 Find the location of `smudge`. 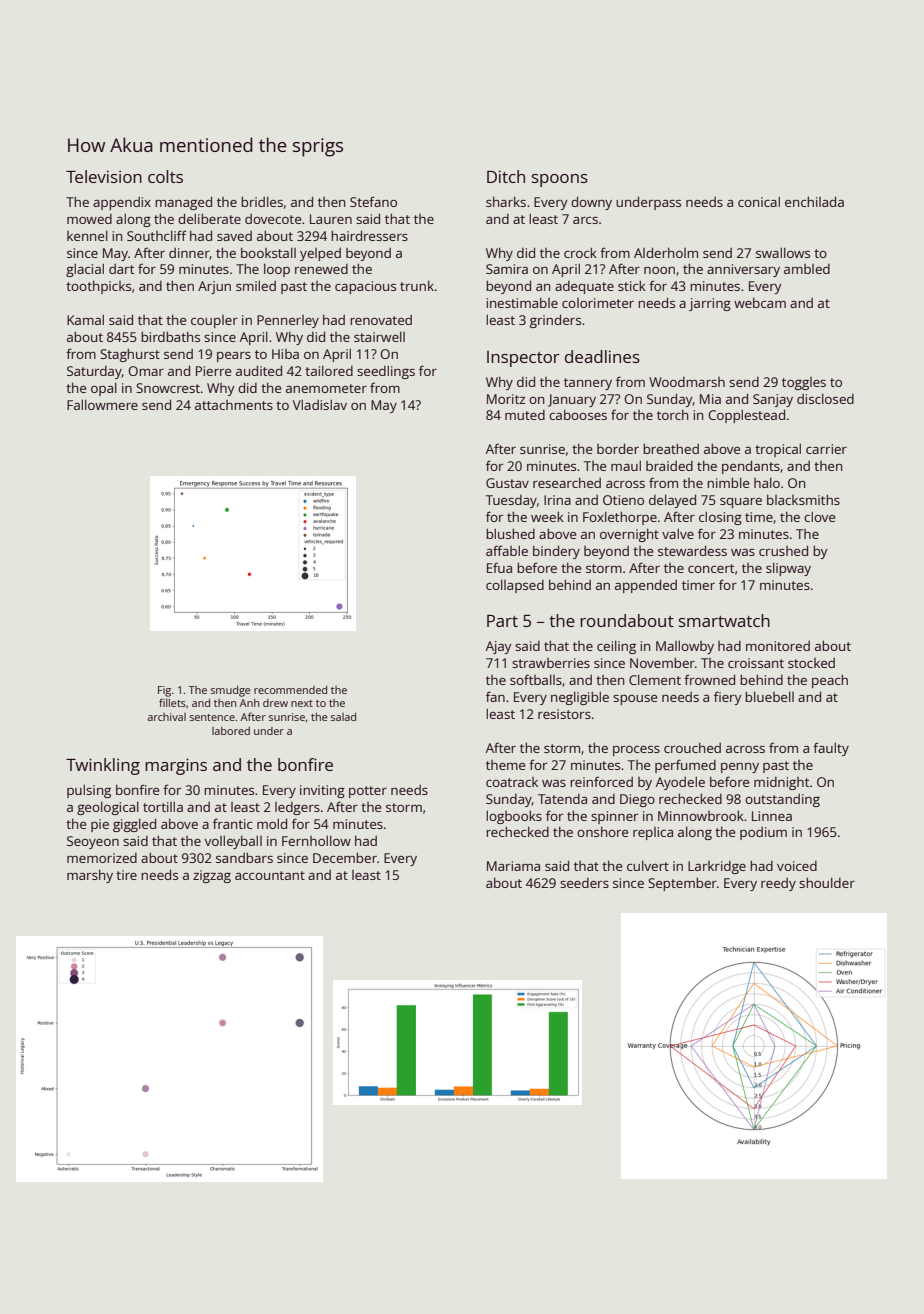

smudge is located at coordinates (231, 691).
